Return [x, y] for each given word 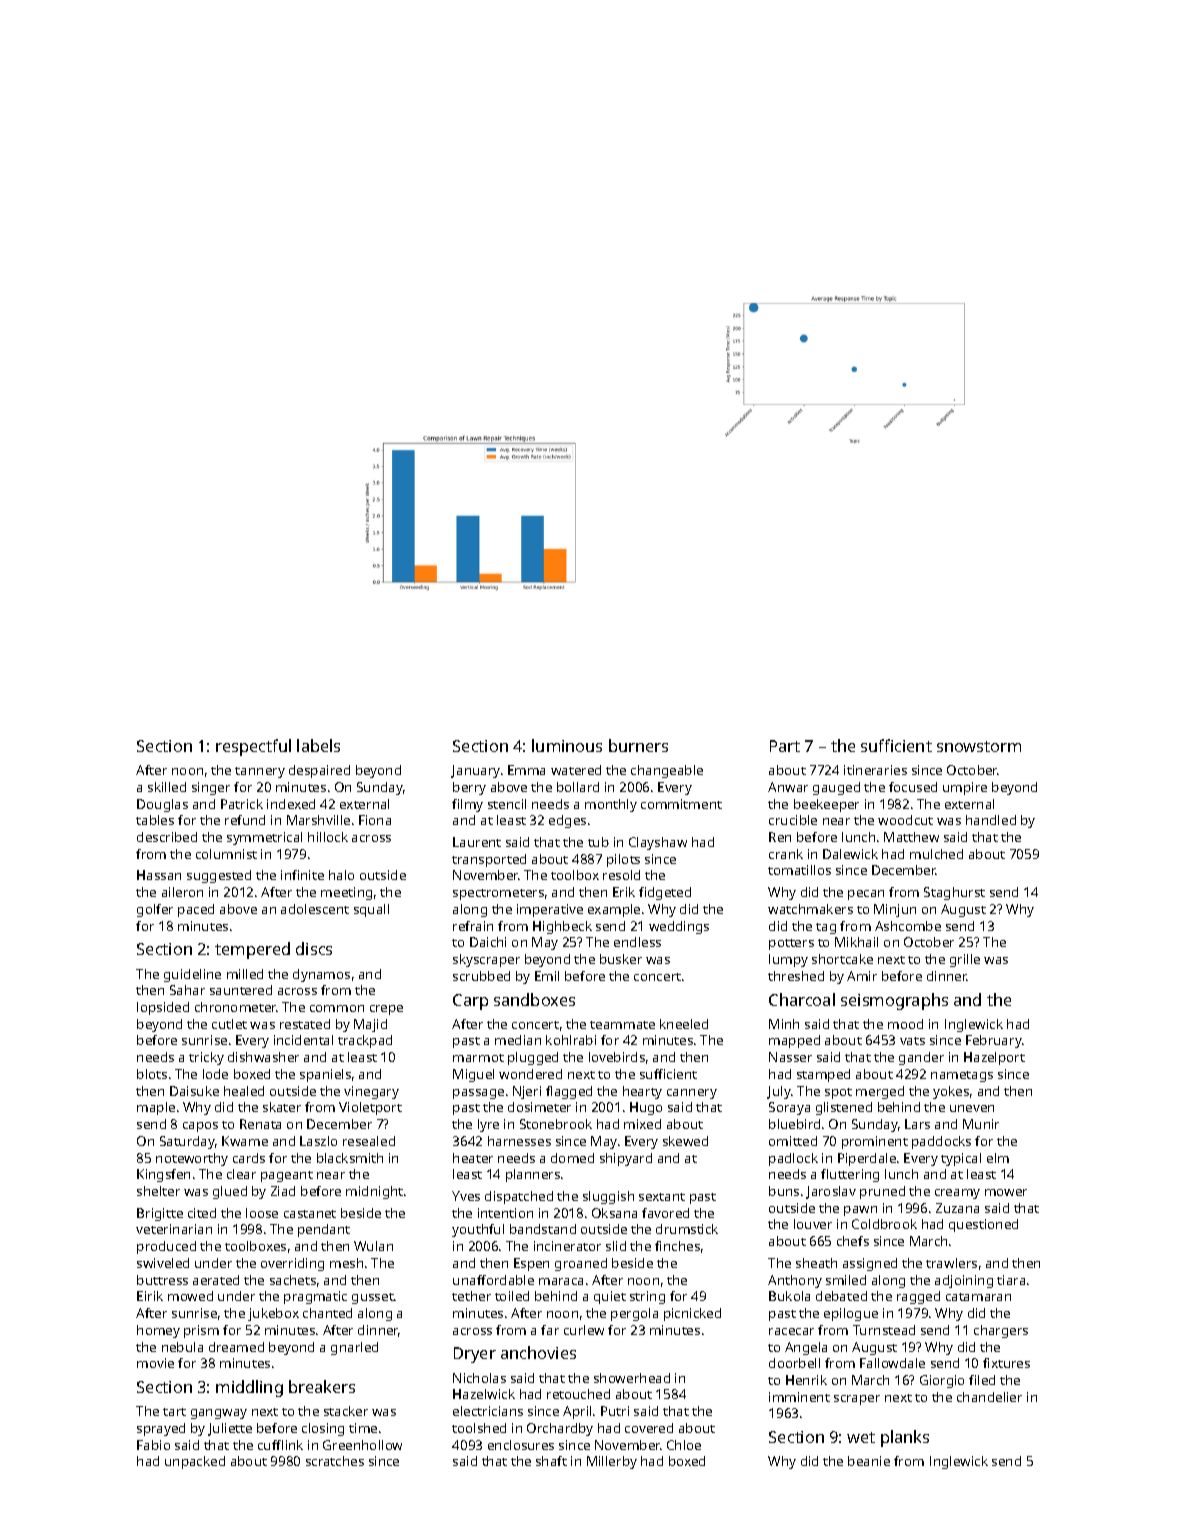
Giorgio [942, 1381]
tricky [206, 1058]
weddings [679, 927]
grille [965, 960]
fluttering [850, 1175]
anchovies [538, 1352]
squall [371, 910]
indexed [291, 804]
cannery [692, 1094]
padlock [793, 1159]
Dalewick [850, 854]
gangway [219, 1414]
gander [921, 1058]
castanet [310, 1214]
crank [786, 854]
